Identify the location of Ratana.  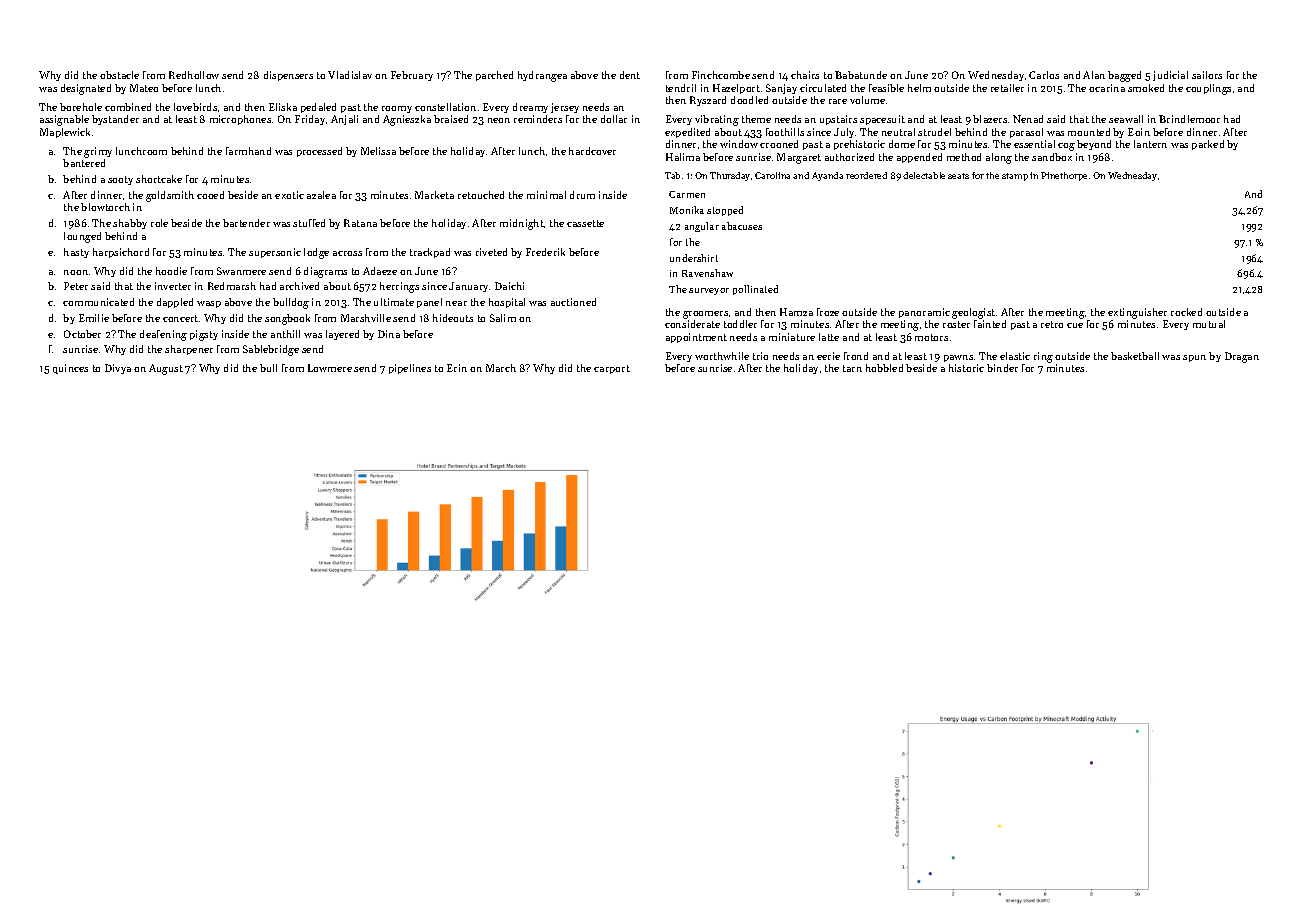
(360, 223).
